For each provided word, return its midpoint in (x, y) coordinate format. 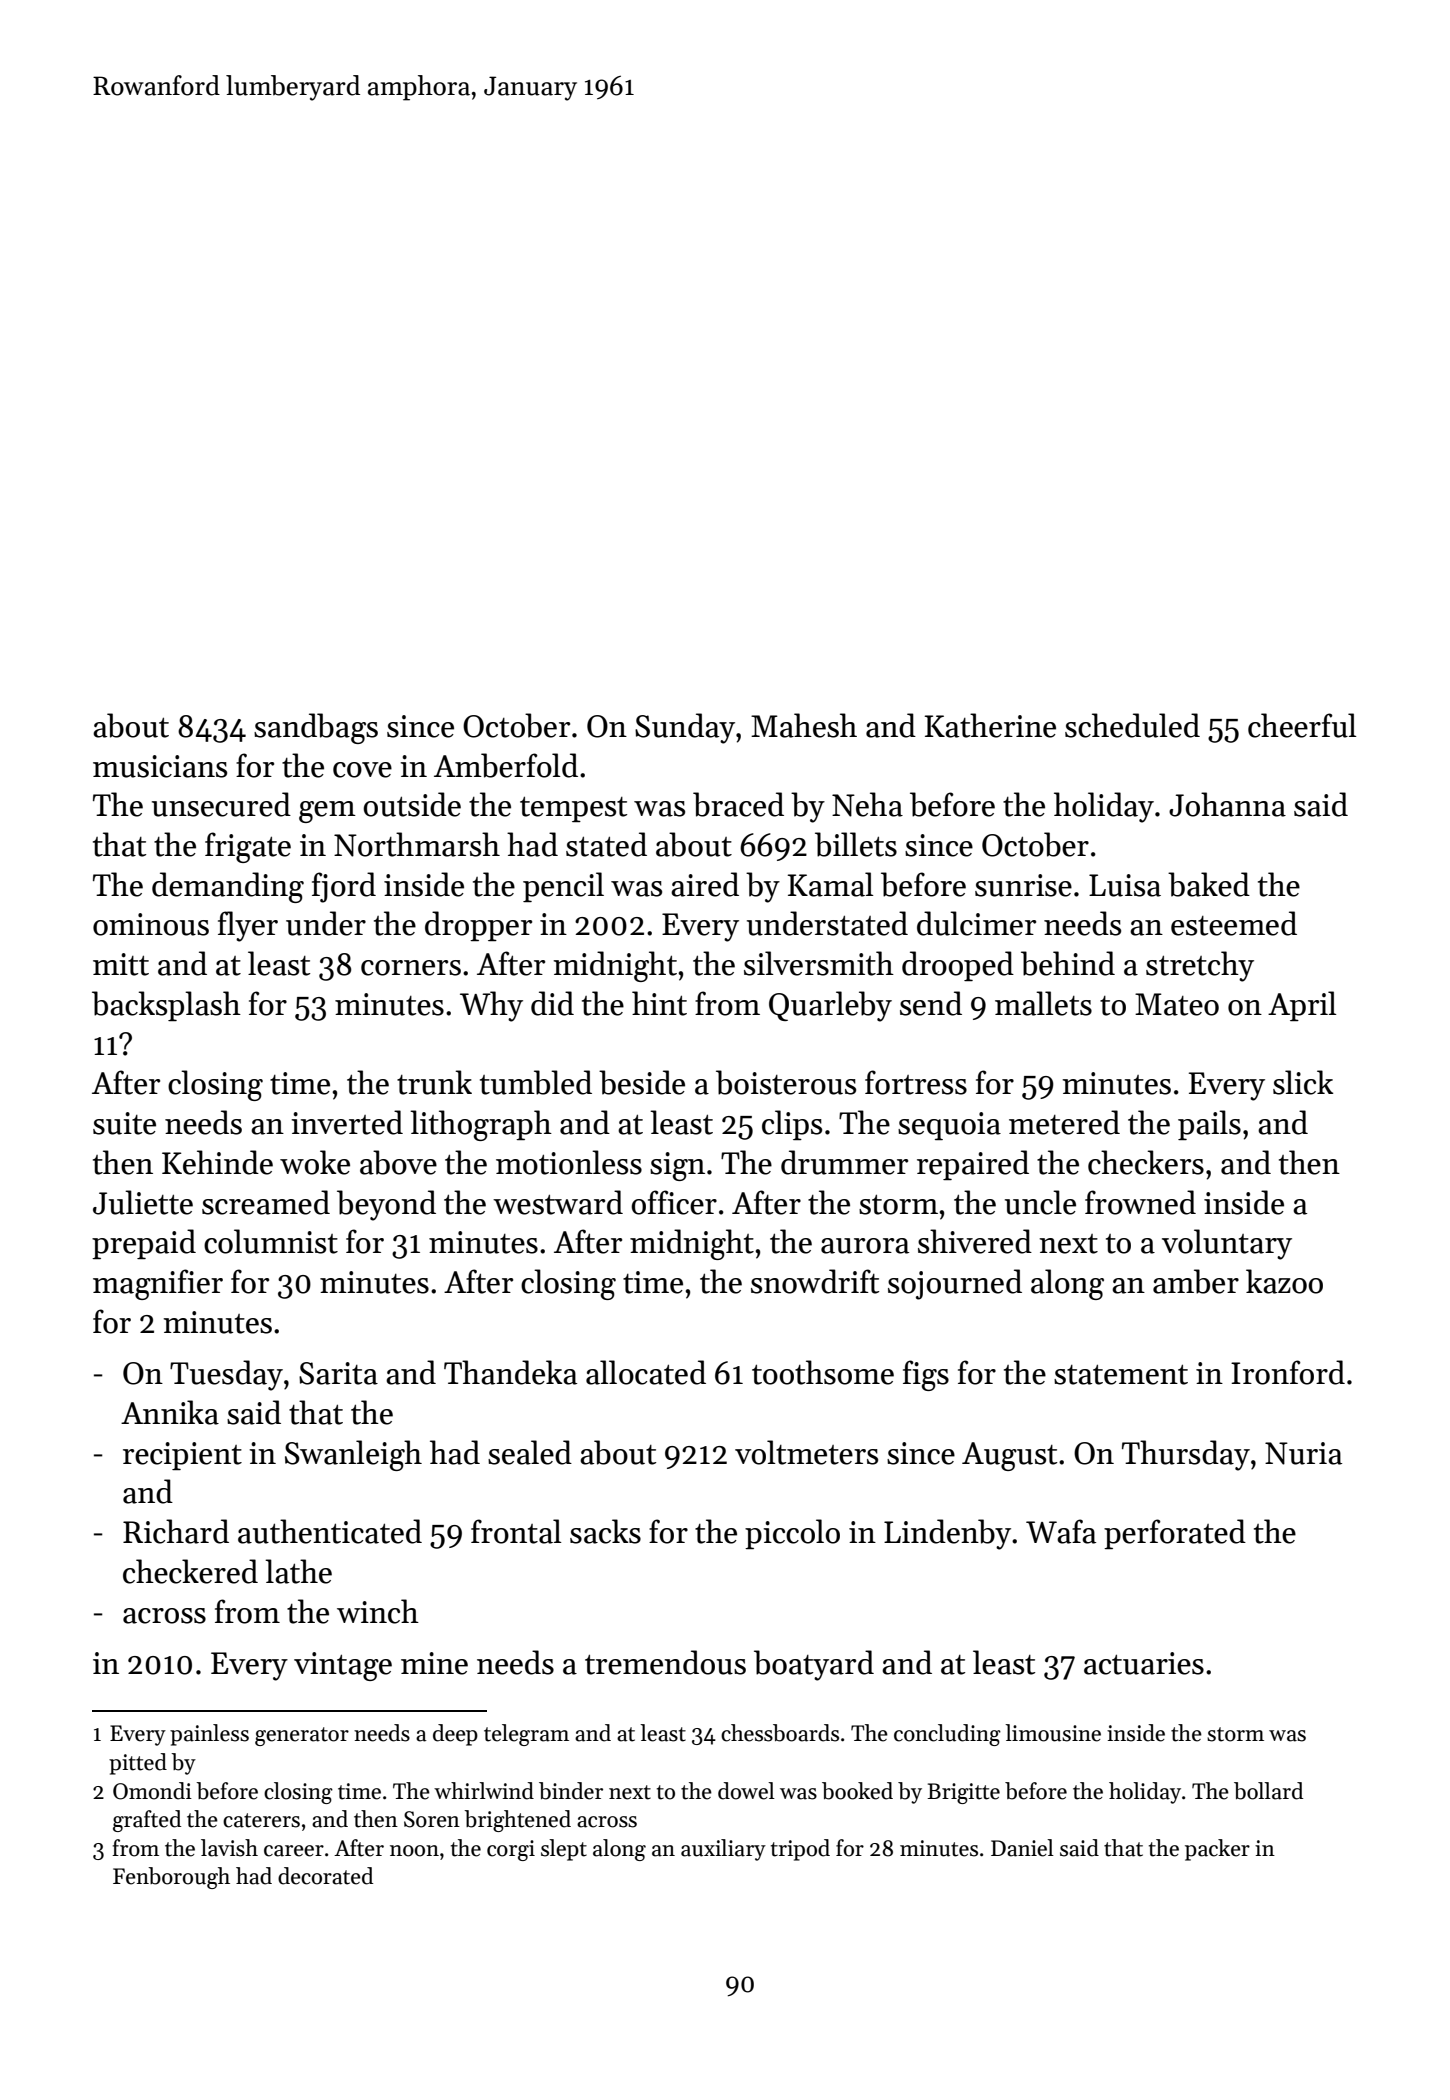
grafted (147, 1821)
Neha (867, 804)
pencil (563, 887)
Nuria (1303, 1453)
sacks (605, 1531)
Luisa (1125, 885)
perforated (1175, 1534)
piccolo (792, 1534)
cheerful (1302, 725)
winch (378, 1611)
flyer (248, 926)
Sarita (338, 1373)
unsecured (221, 804)
